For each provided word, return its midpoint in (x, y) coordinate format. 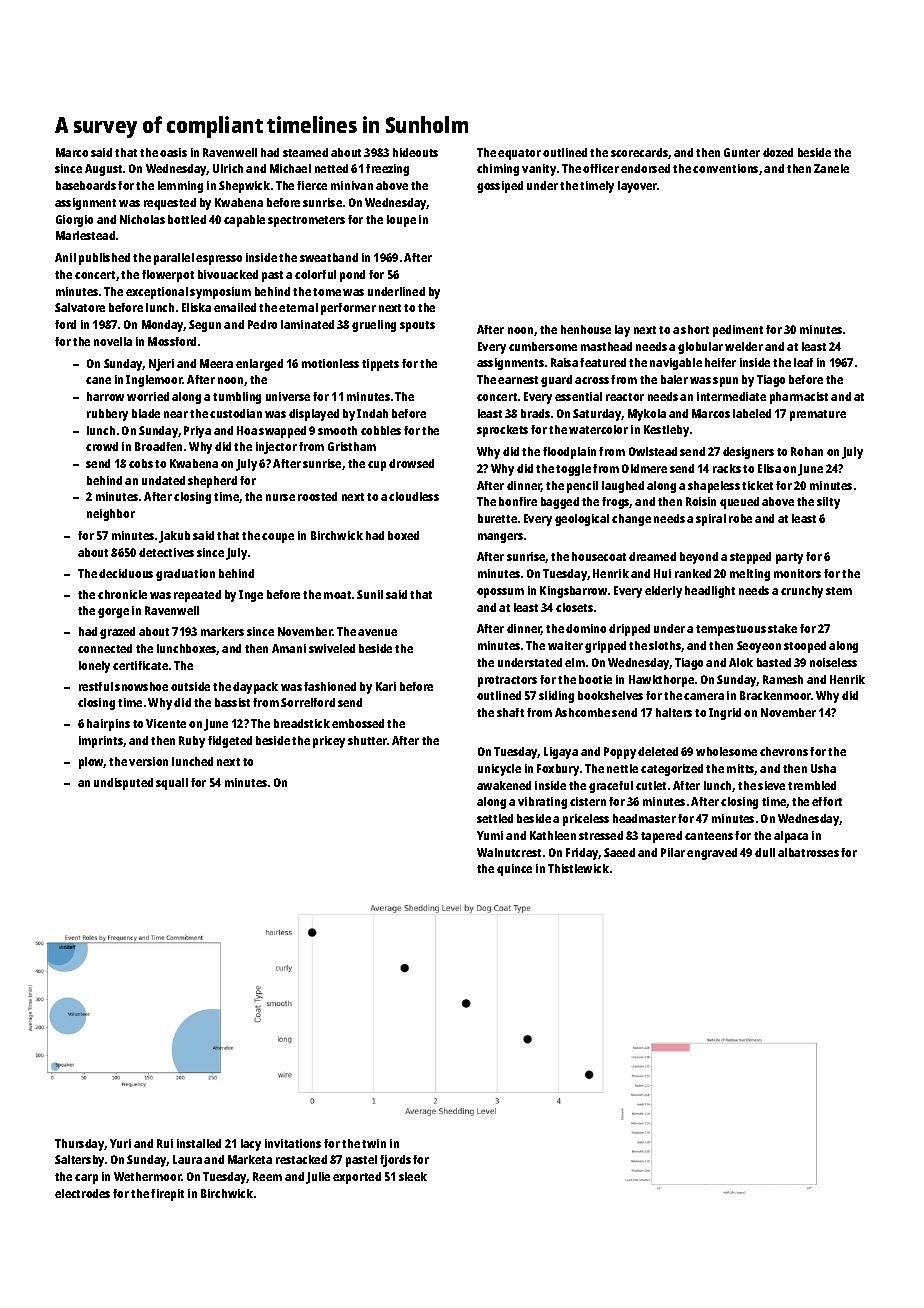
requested (170, 204)
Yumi (490, 835)
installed (199, 1143)
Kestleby (666, 431)
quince (514, 870)
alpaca (791, 837)
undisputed (123, 784)
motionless (330, 363)
